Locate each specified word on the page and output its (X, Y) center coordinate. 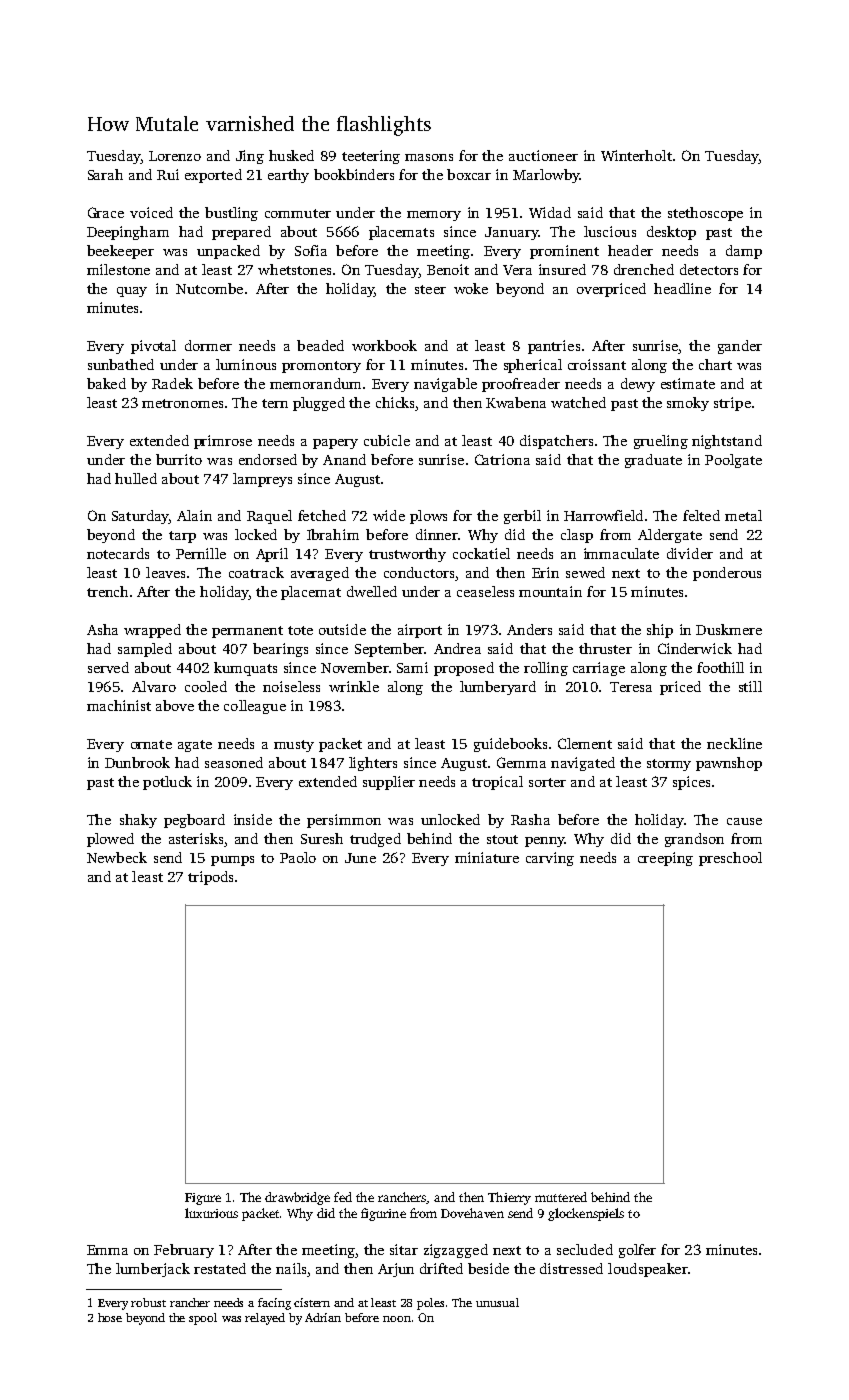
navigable (445, 385)
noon (397, 1319)
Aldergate (670, 536)
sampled (145, 650)
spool (203, 1319)
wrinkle (354, 686)
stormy (669, 765)
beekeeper (120, 252)
